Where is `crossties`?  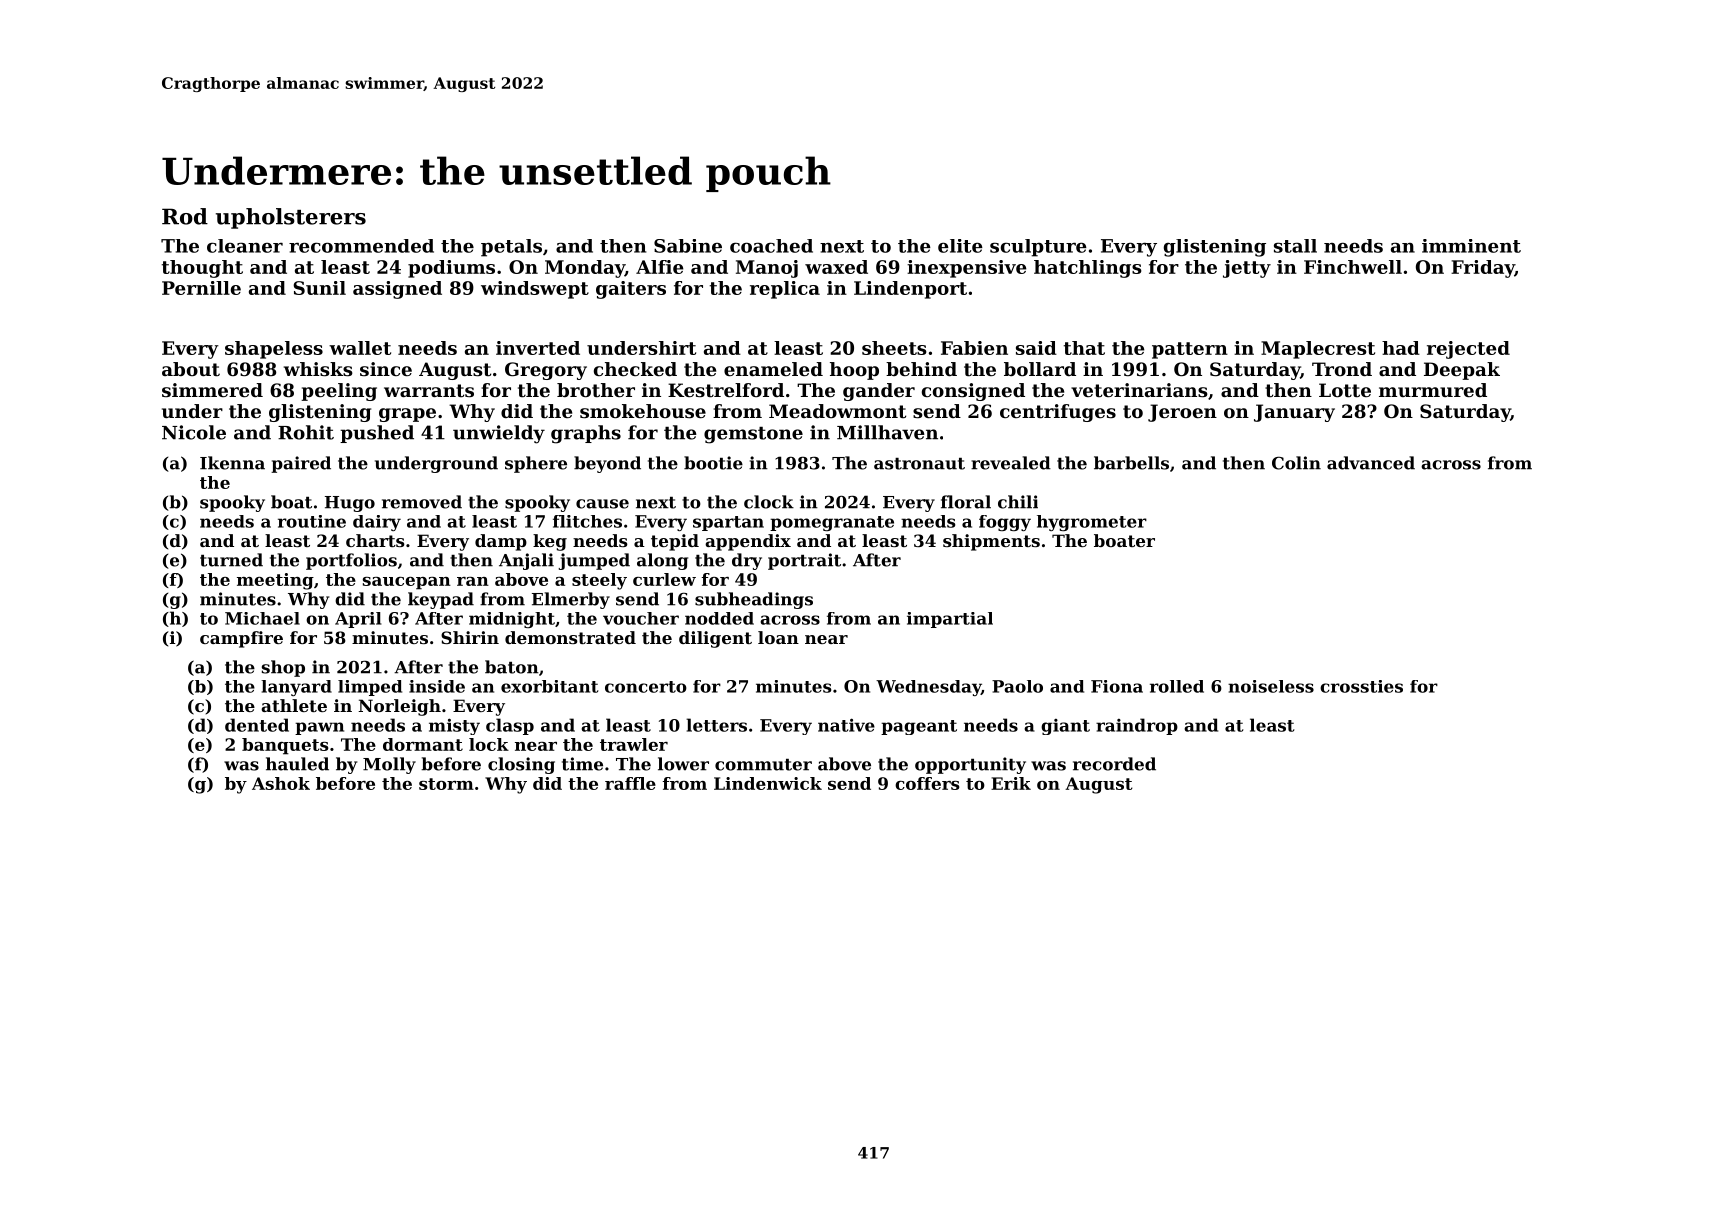 crossties is located at coordinates (1361, 686).
